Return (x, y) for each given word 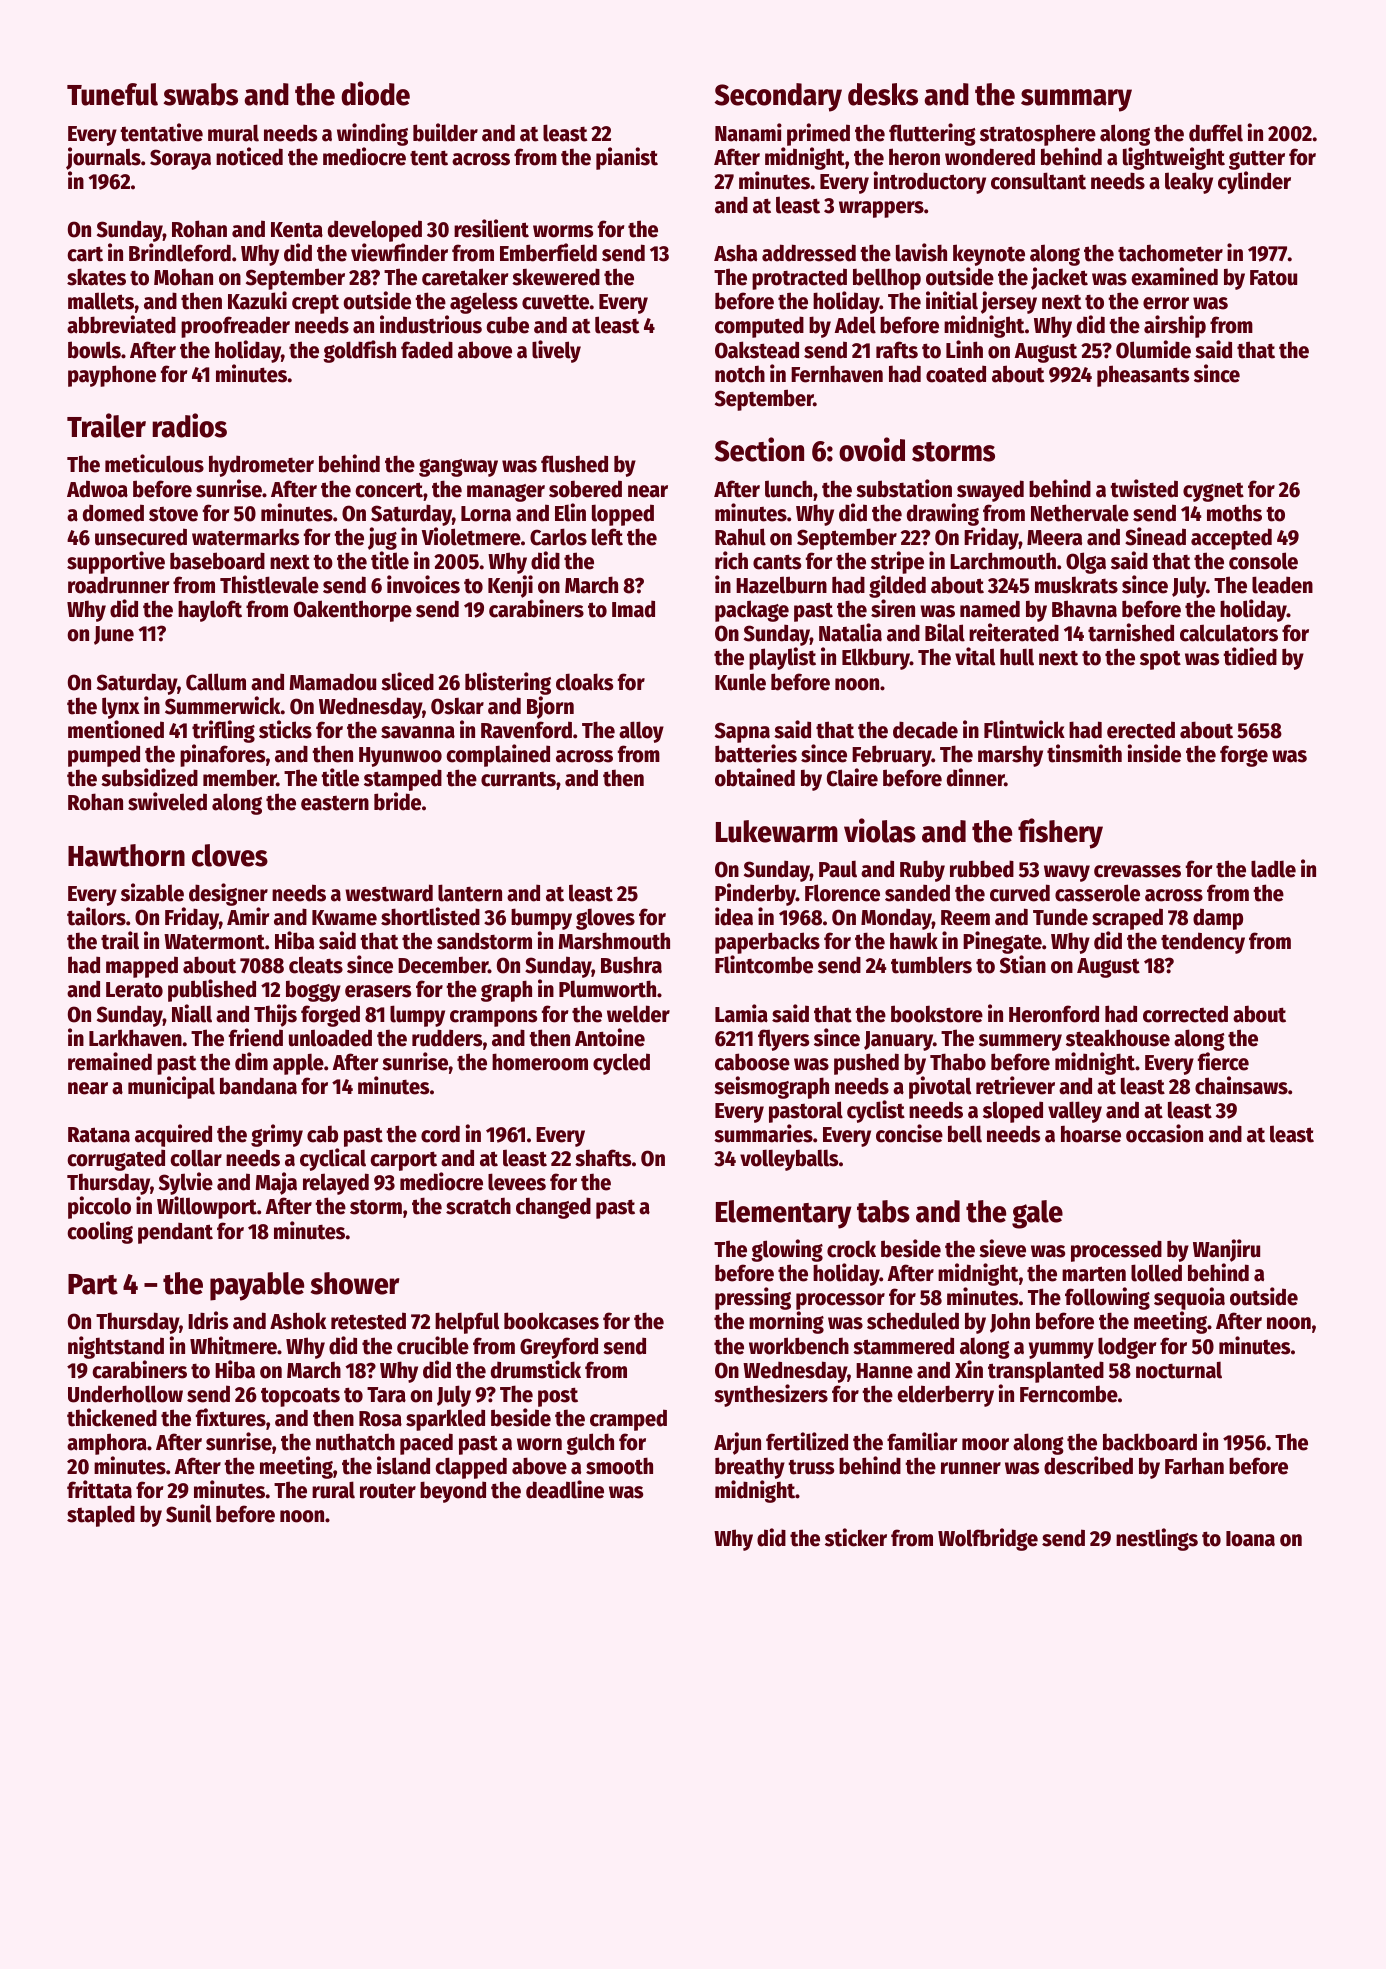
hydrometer (261, 466)
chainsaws (1241, 1085)
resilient (491, 228)
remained (110, 1061)
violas (880, 830)
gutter (1257, 160)
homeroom (540, 1062)
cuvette (556, 302)
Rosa (380, 1419)
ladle (1273, 869)
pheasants (1143, 376)
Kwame (344, 918)
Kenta (297, 230)
